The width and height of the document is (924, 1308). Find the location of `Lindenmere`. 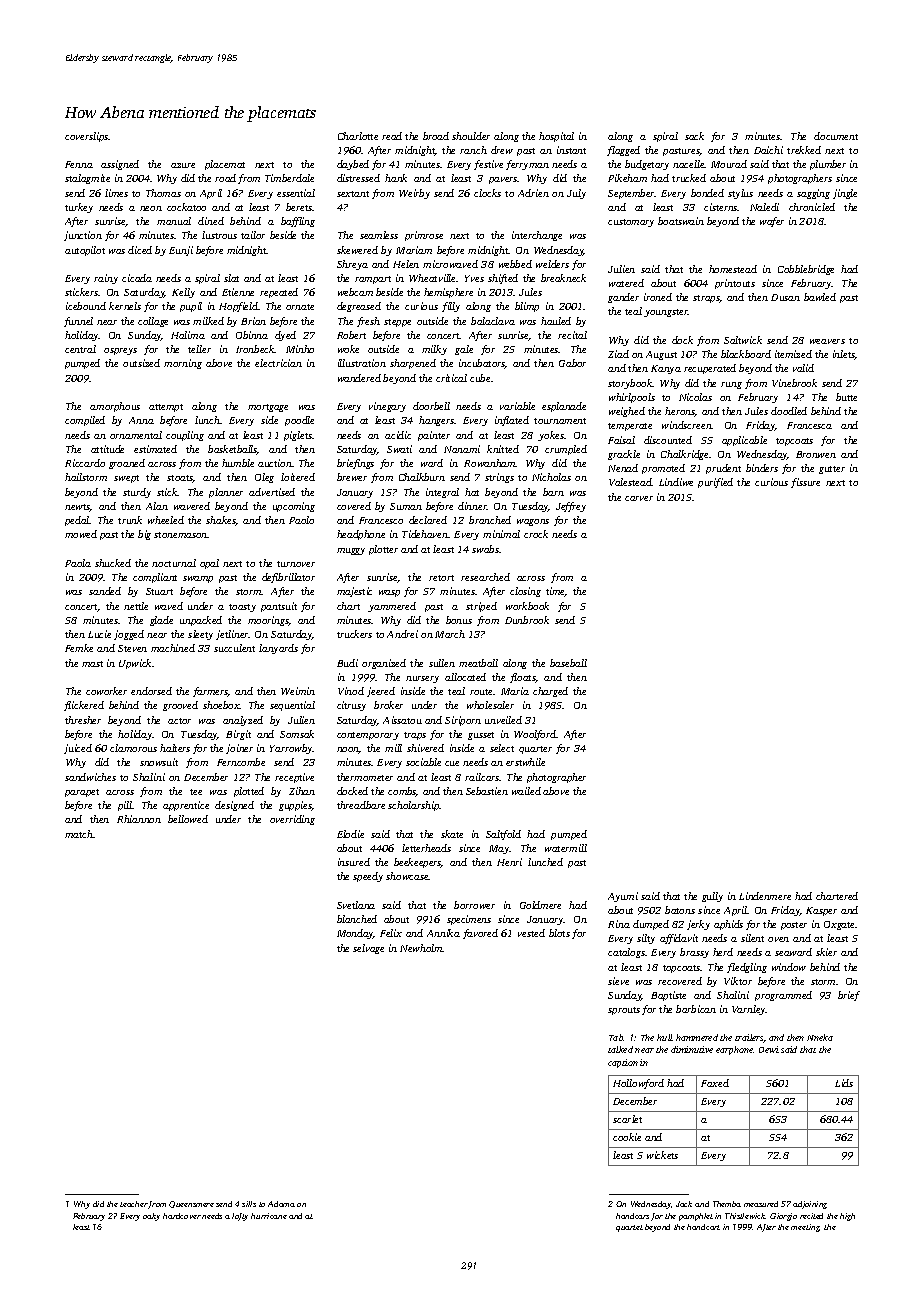

Lindenmere is located at coordinates (765, 896).
